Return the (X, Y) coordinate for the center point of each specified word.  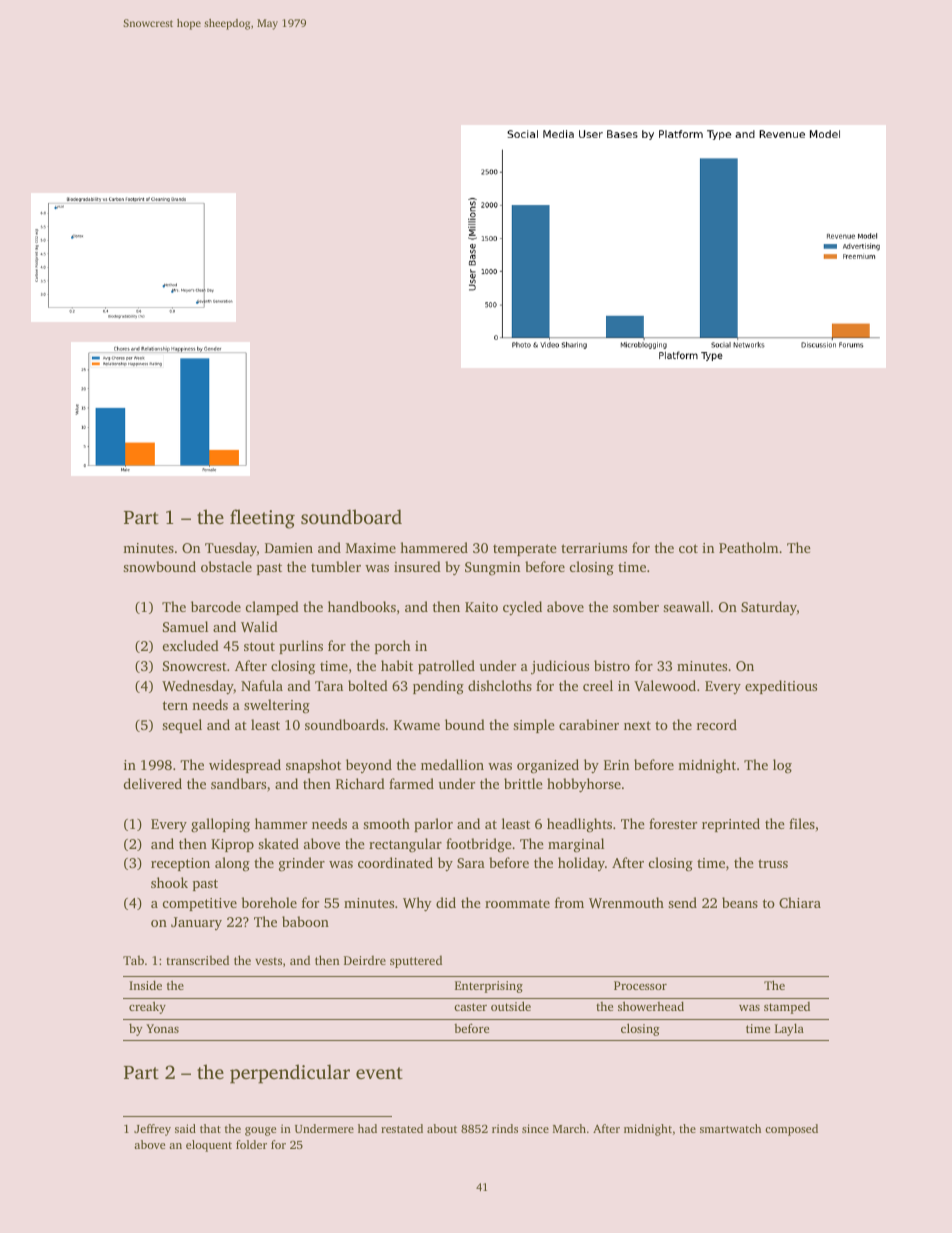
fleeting (262, 519)
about (442, 1128)
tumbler (336, 566)
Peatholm (748, 547)
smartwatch (730, 1128)
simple (534, 726)
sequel (182, 726)
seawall (686, 606)
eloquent (209, 1146)
